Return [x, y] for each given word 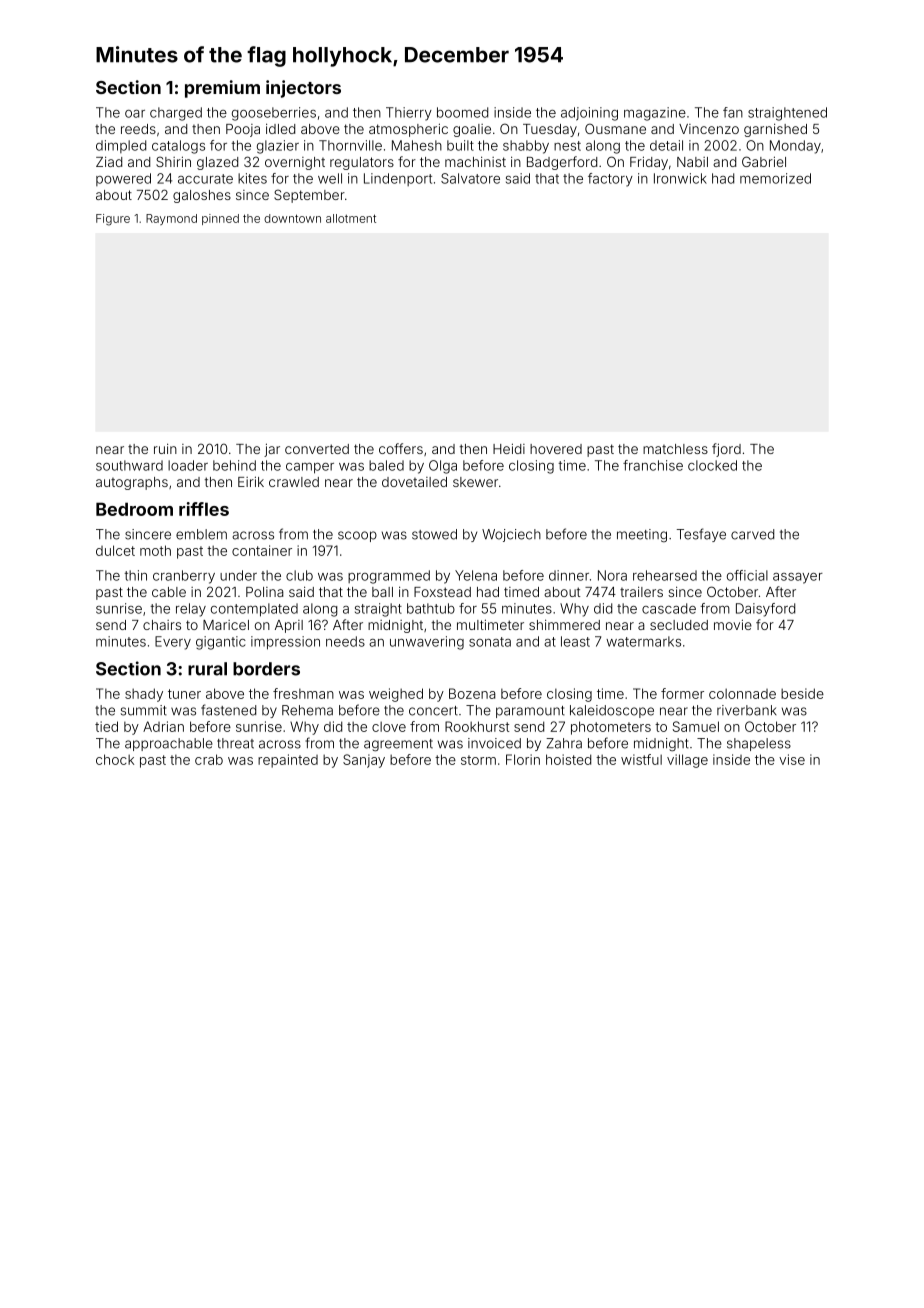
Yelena [476, 575]
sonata [490, 642]
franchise [653, 465]
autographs [132, 483]
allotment [351, 218]
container [262, 550]
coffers [401, 448]
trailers [641, 591]
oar [135, 114]
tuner [184, 694]
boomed [462, 112]
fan [733, 112]
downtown [292, 218]
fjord [726, 450]
